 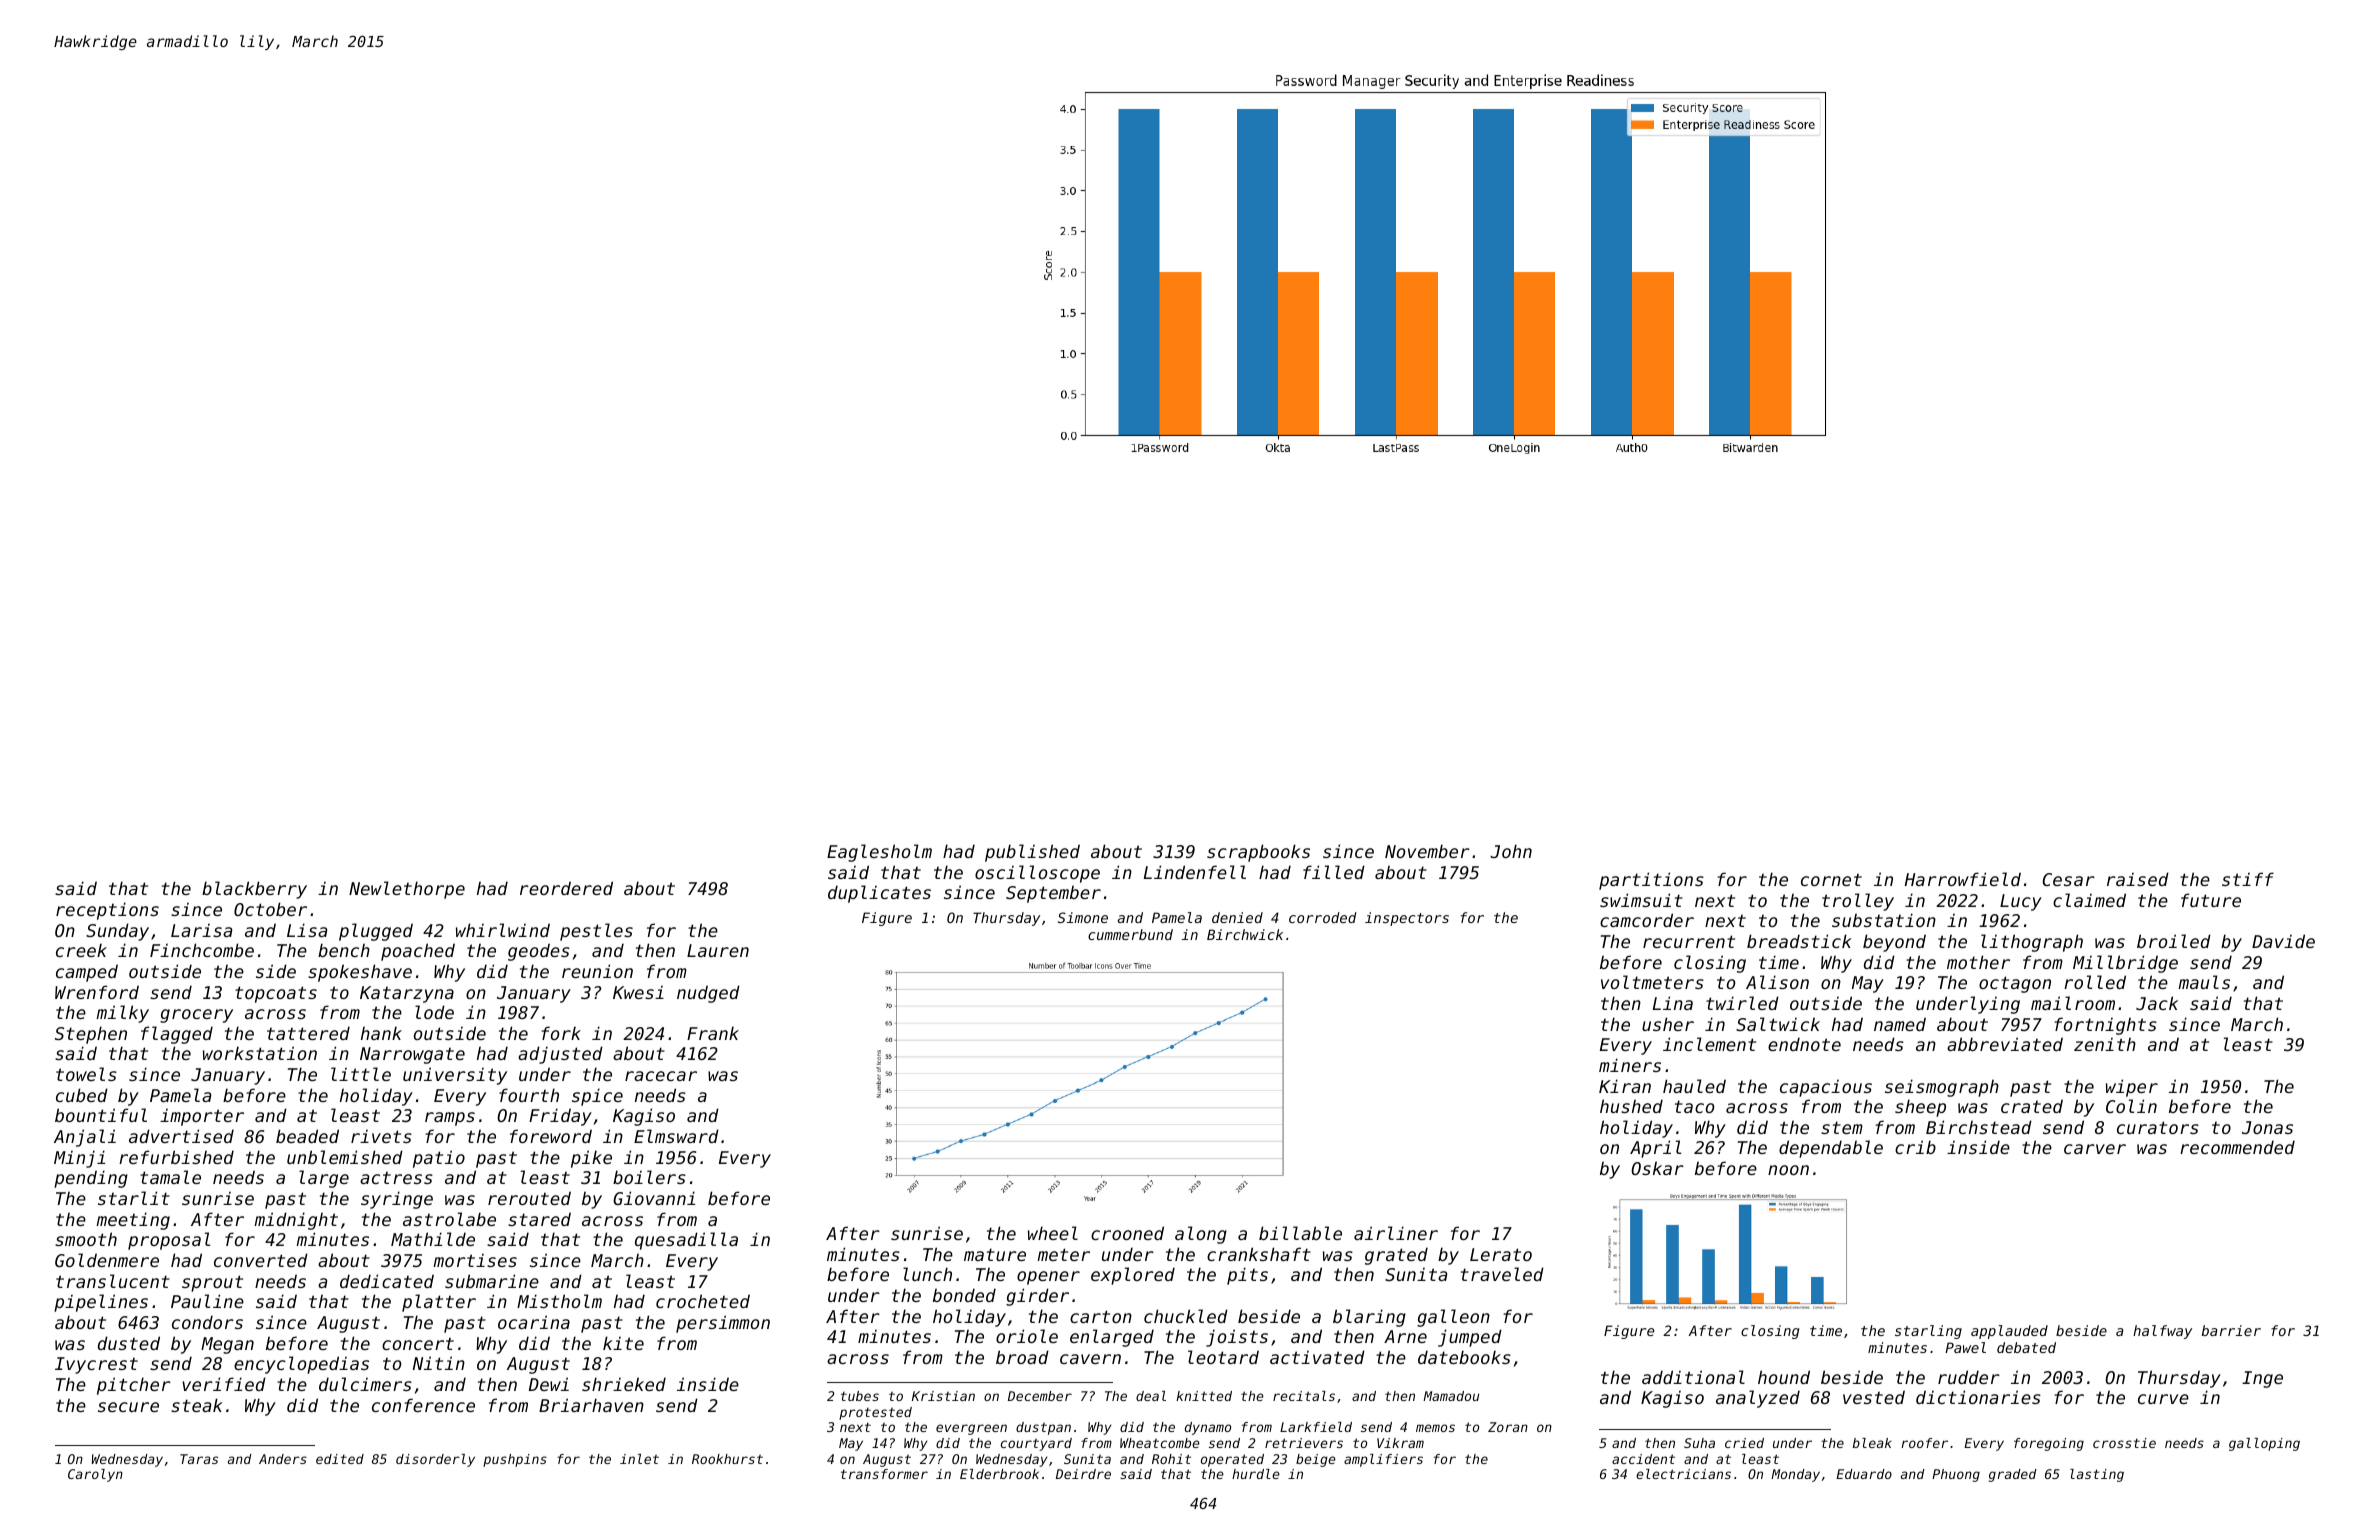 I want to click on lasting, so click(x=2097, y=1475).
